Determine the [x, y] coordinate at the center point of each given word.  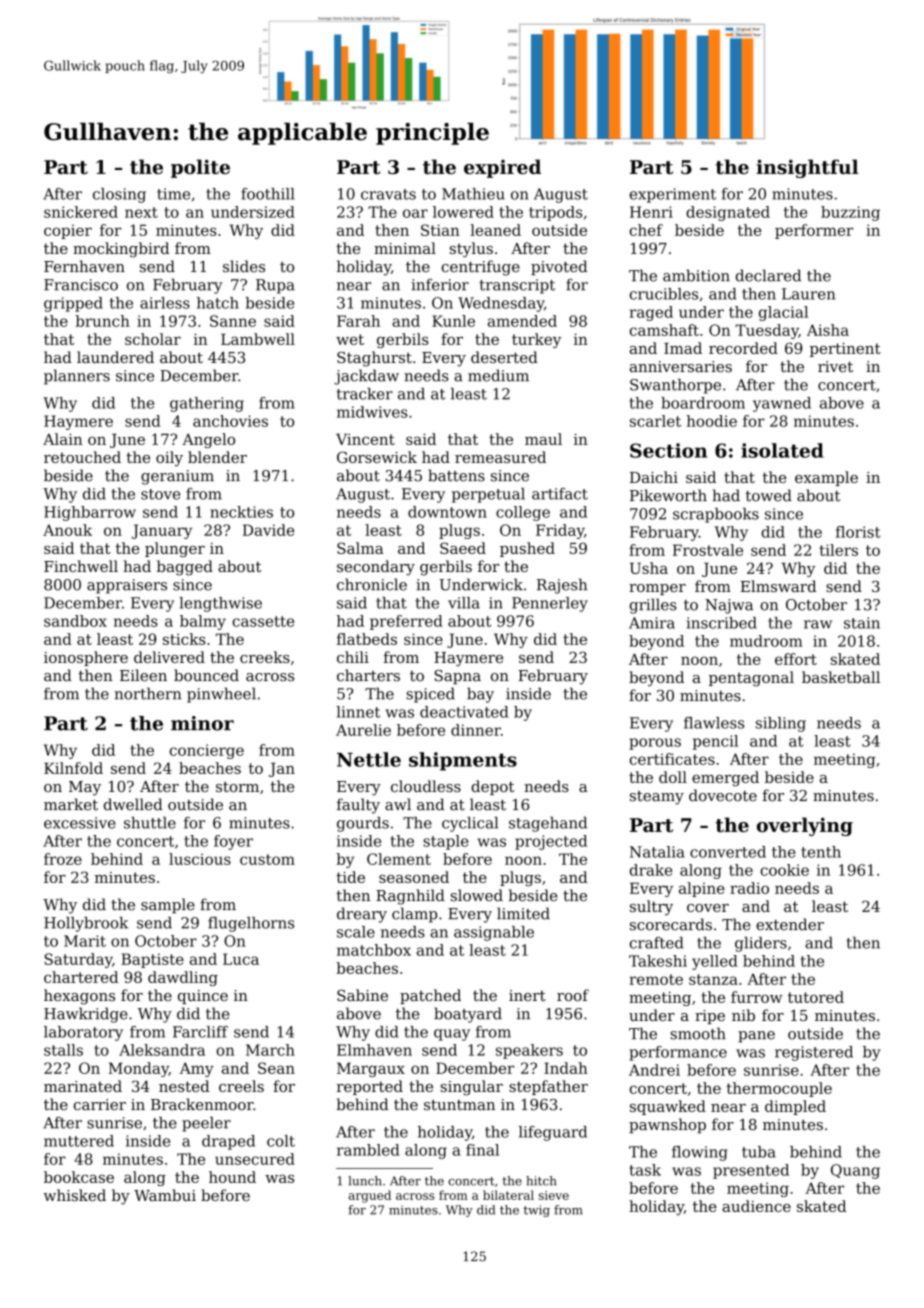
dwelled [133, 804]
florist [858, 532]
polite [200, 168]
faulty [358, 806]
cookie [784, 870]
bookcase [79, 1177]
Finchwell [81, 566]
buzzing [850, 213]
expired [502, 168]
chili [353, 657]
